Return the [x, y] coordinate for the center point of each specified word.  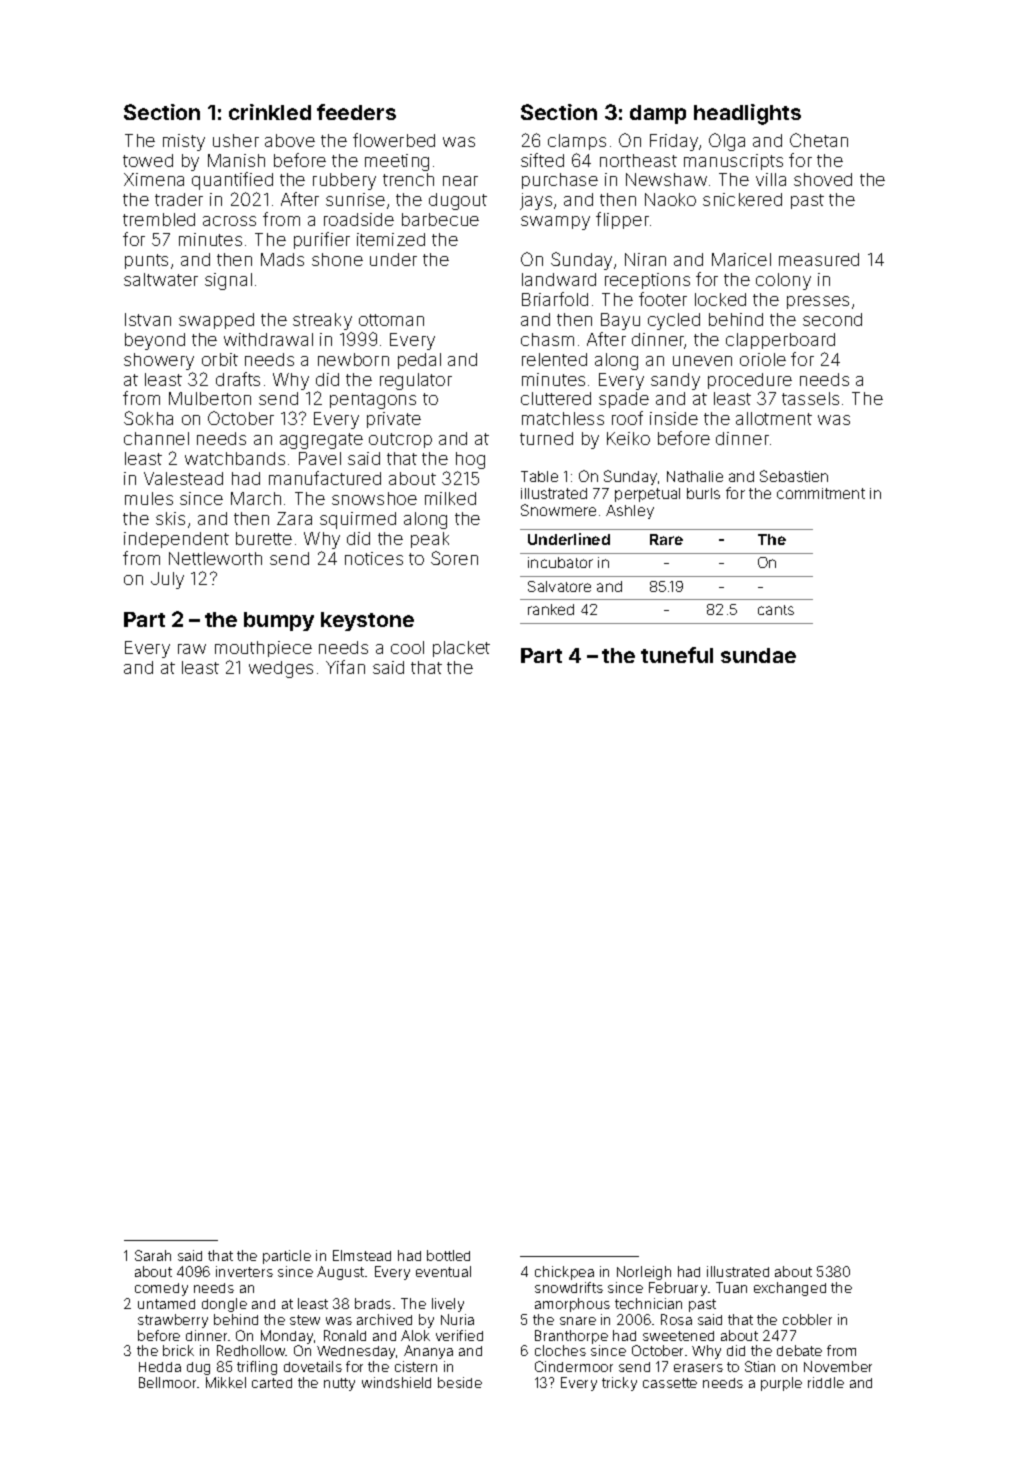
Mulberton [210, 398]
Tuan [731, 1287]
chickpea [564, 1273]
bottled [448, 1255]
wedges [281, 669]
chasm [547, 339]
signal [228, 281]
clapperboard [780, 341]
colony [783, 281]
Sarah [153, 1255]
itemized [391, 239]
